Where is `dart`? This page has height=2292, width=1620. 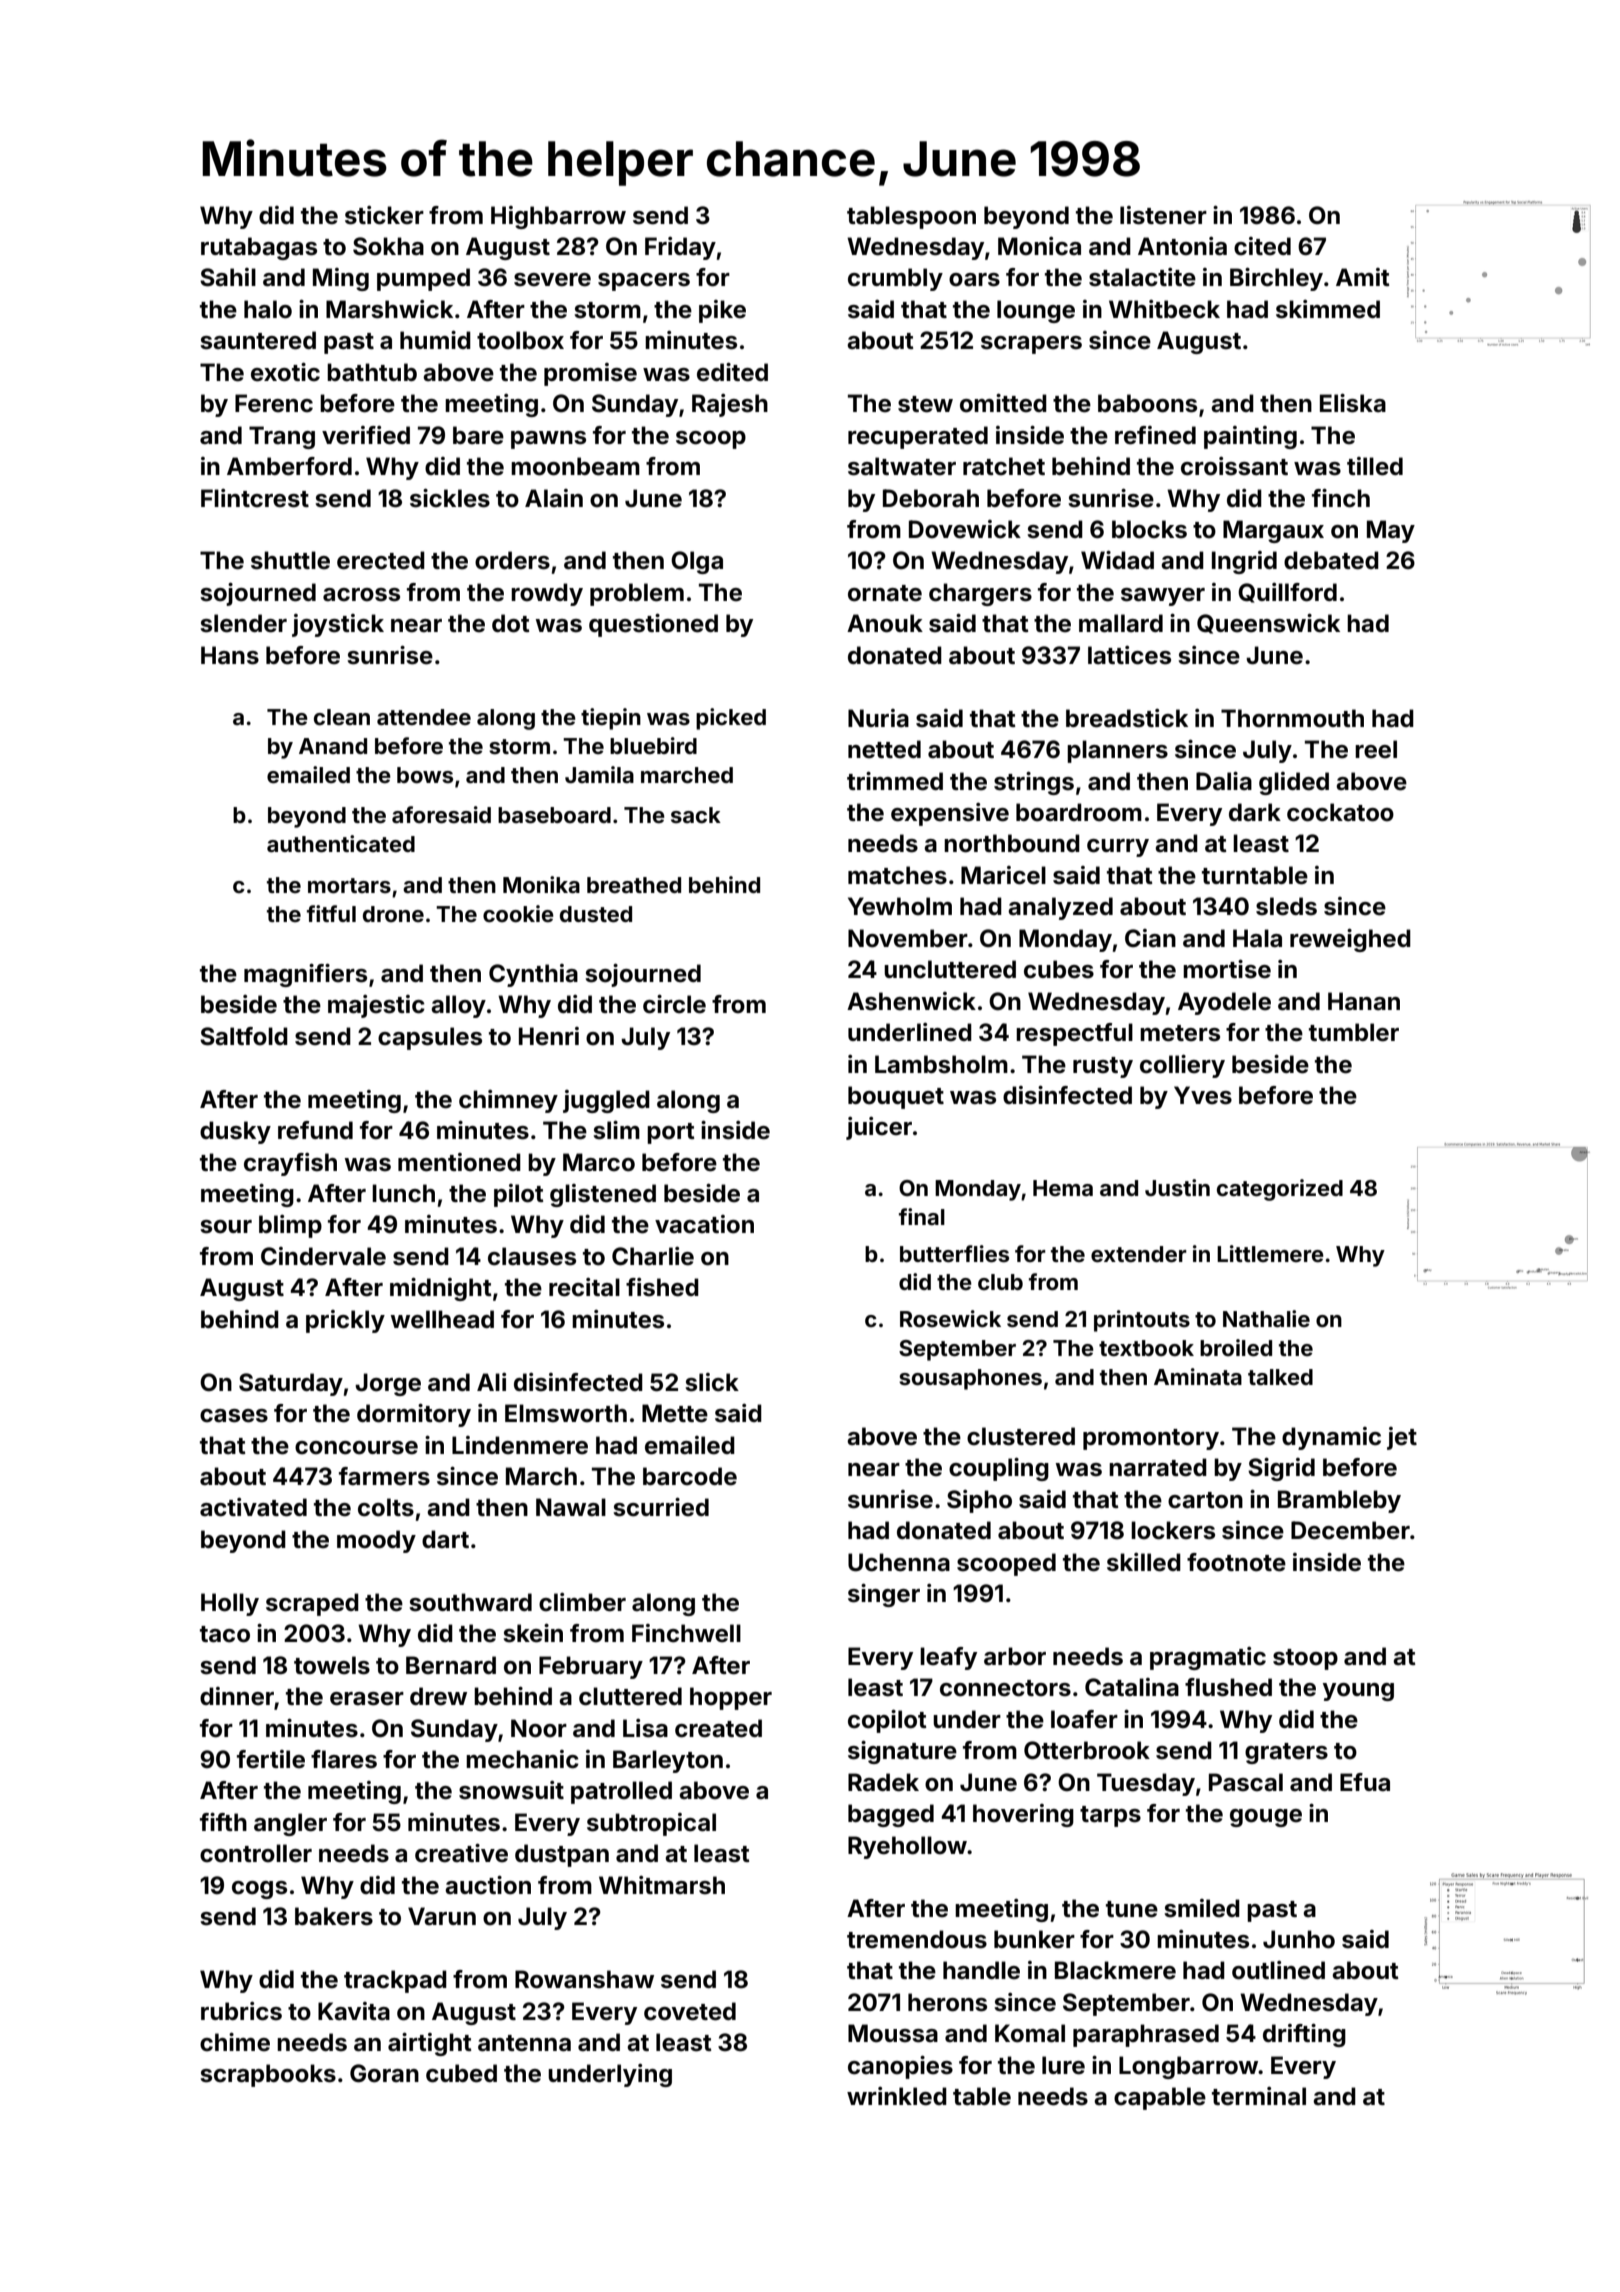
dart is located at coordinates (445, 1539).
